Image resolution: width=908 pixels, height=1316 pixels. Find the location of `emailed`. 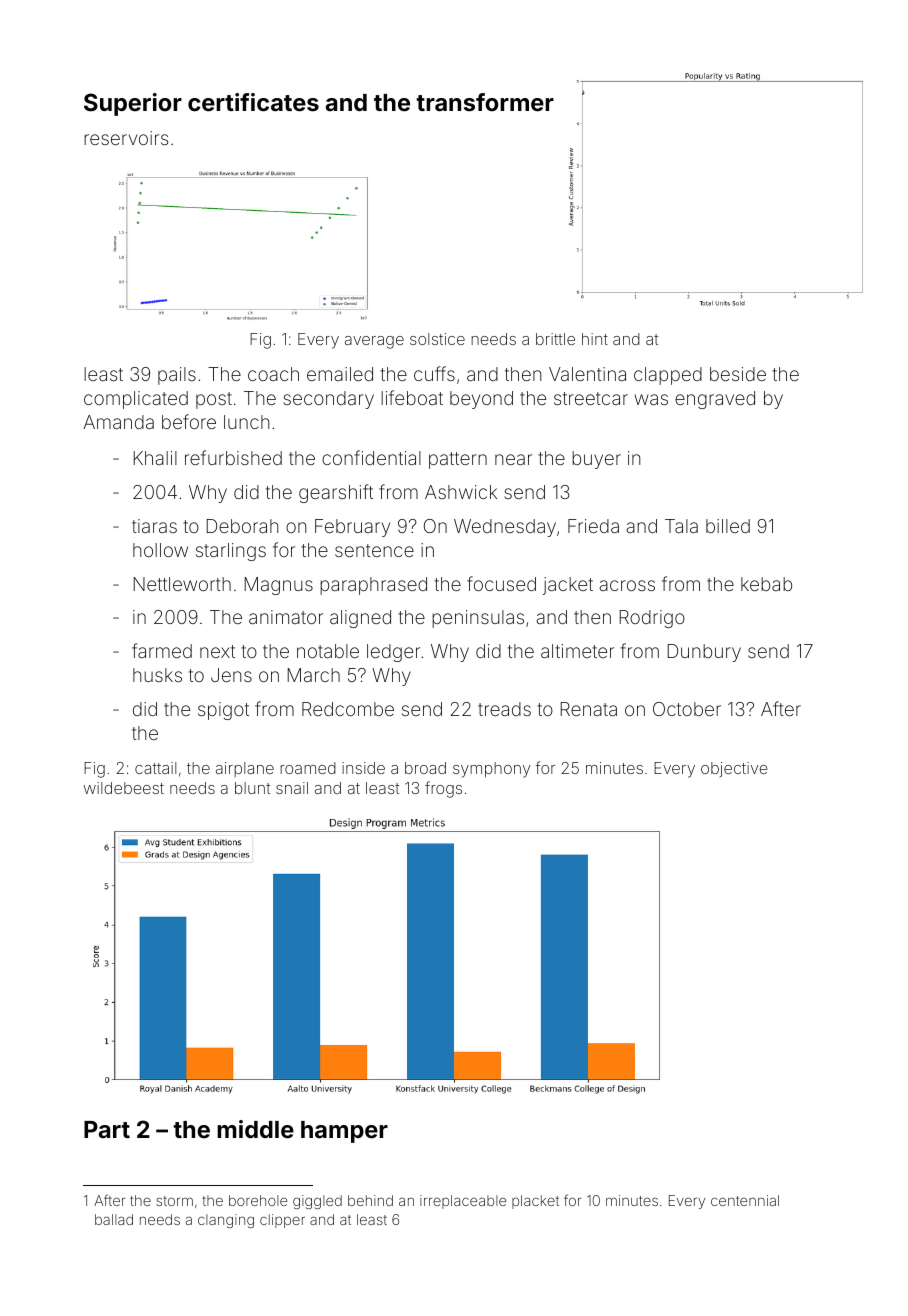

emailed is located at coordinates (340, 374).
